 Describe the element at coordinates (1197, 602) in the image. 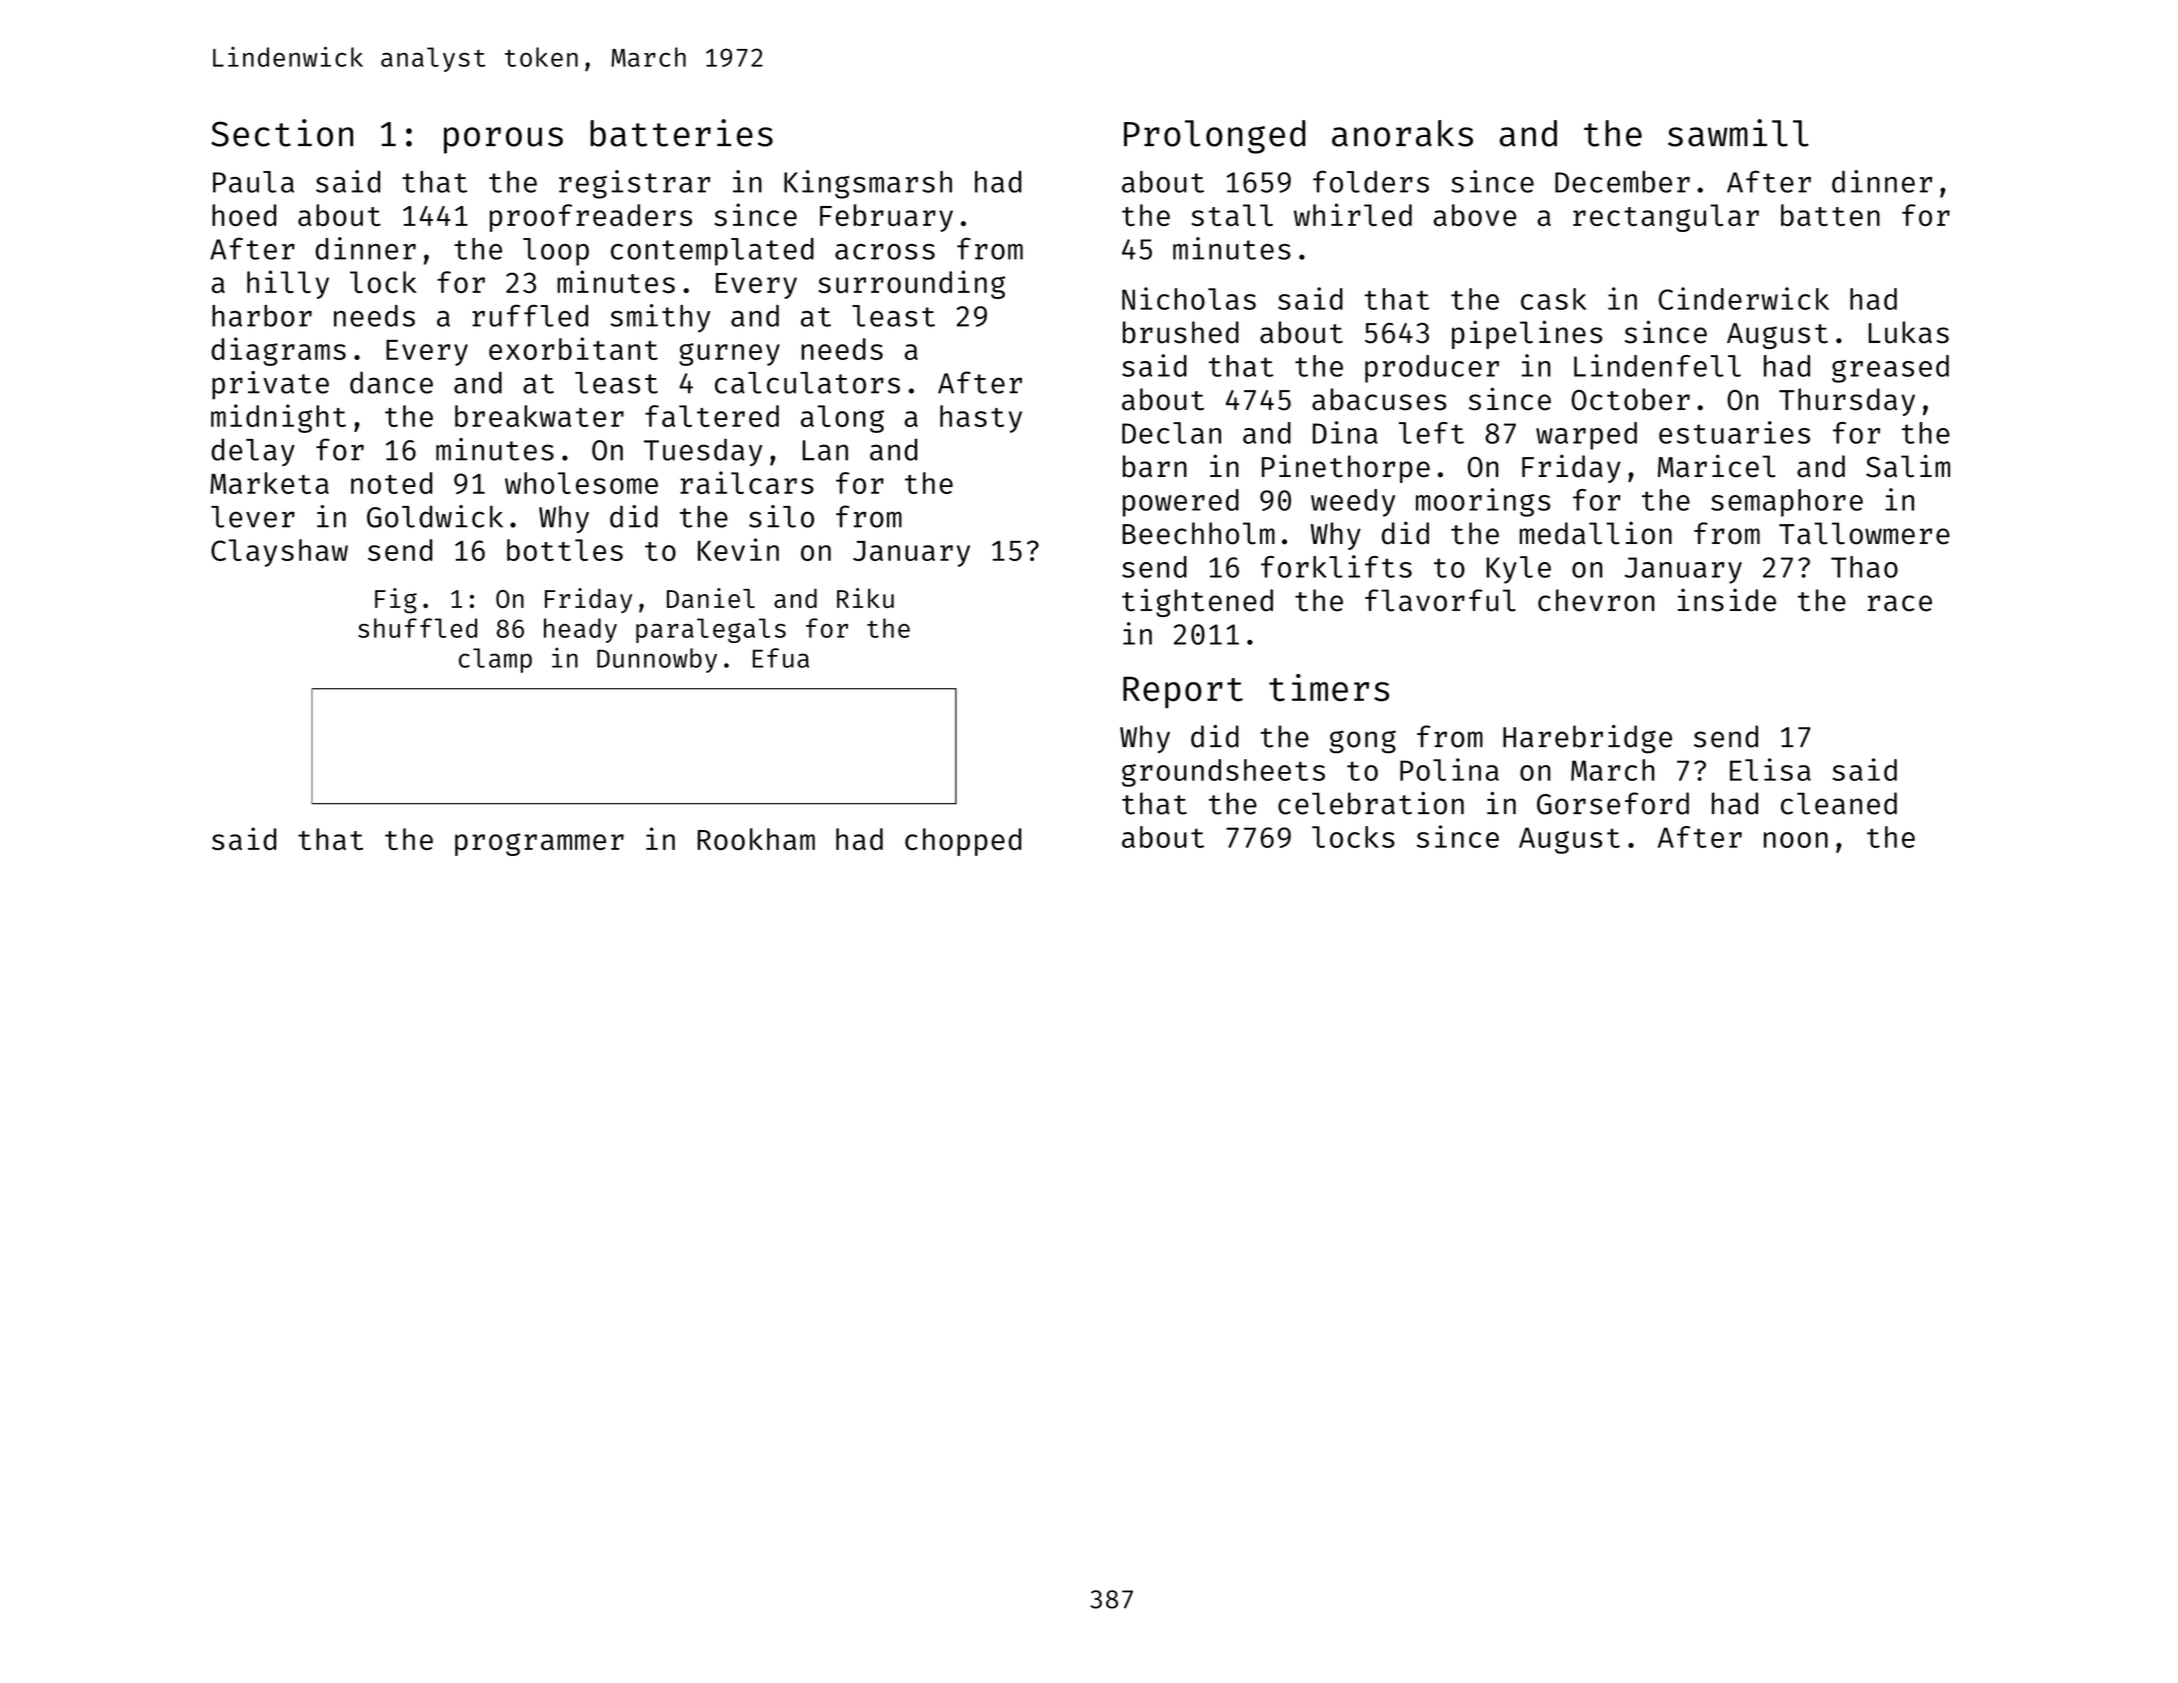

I see `tightened` at that location.
